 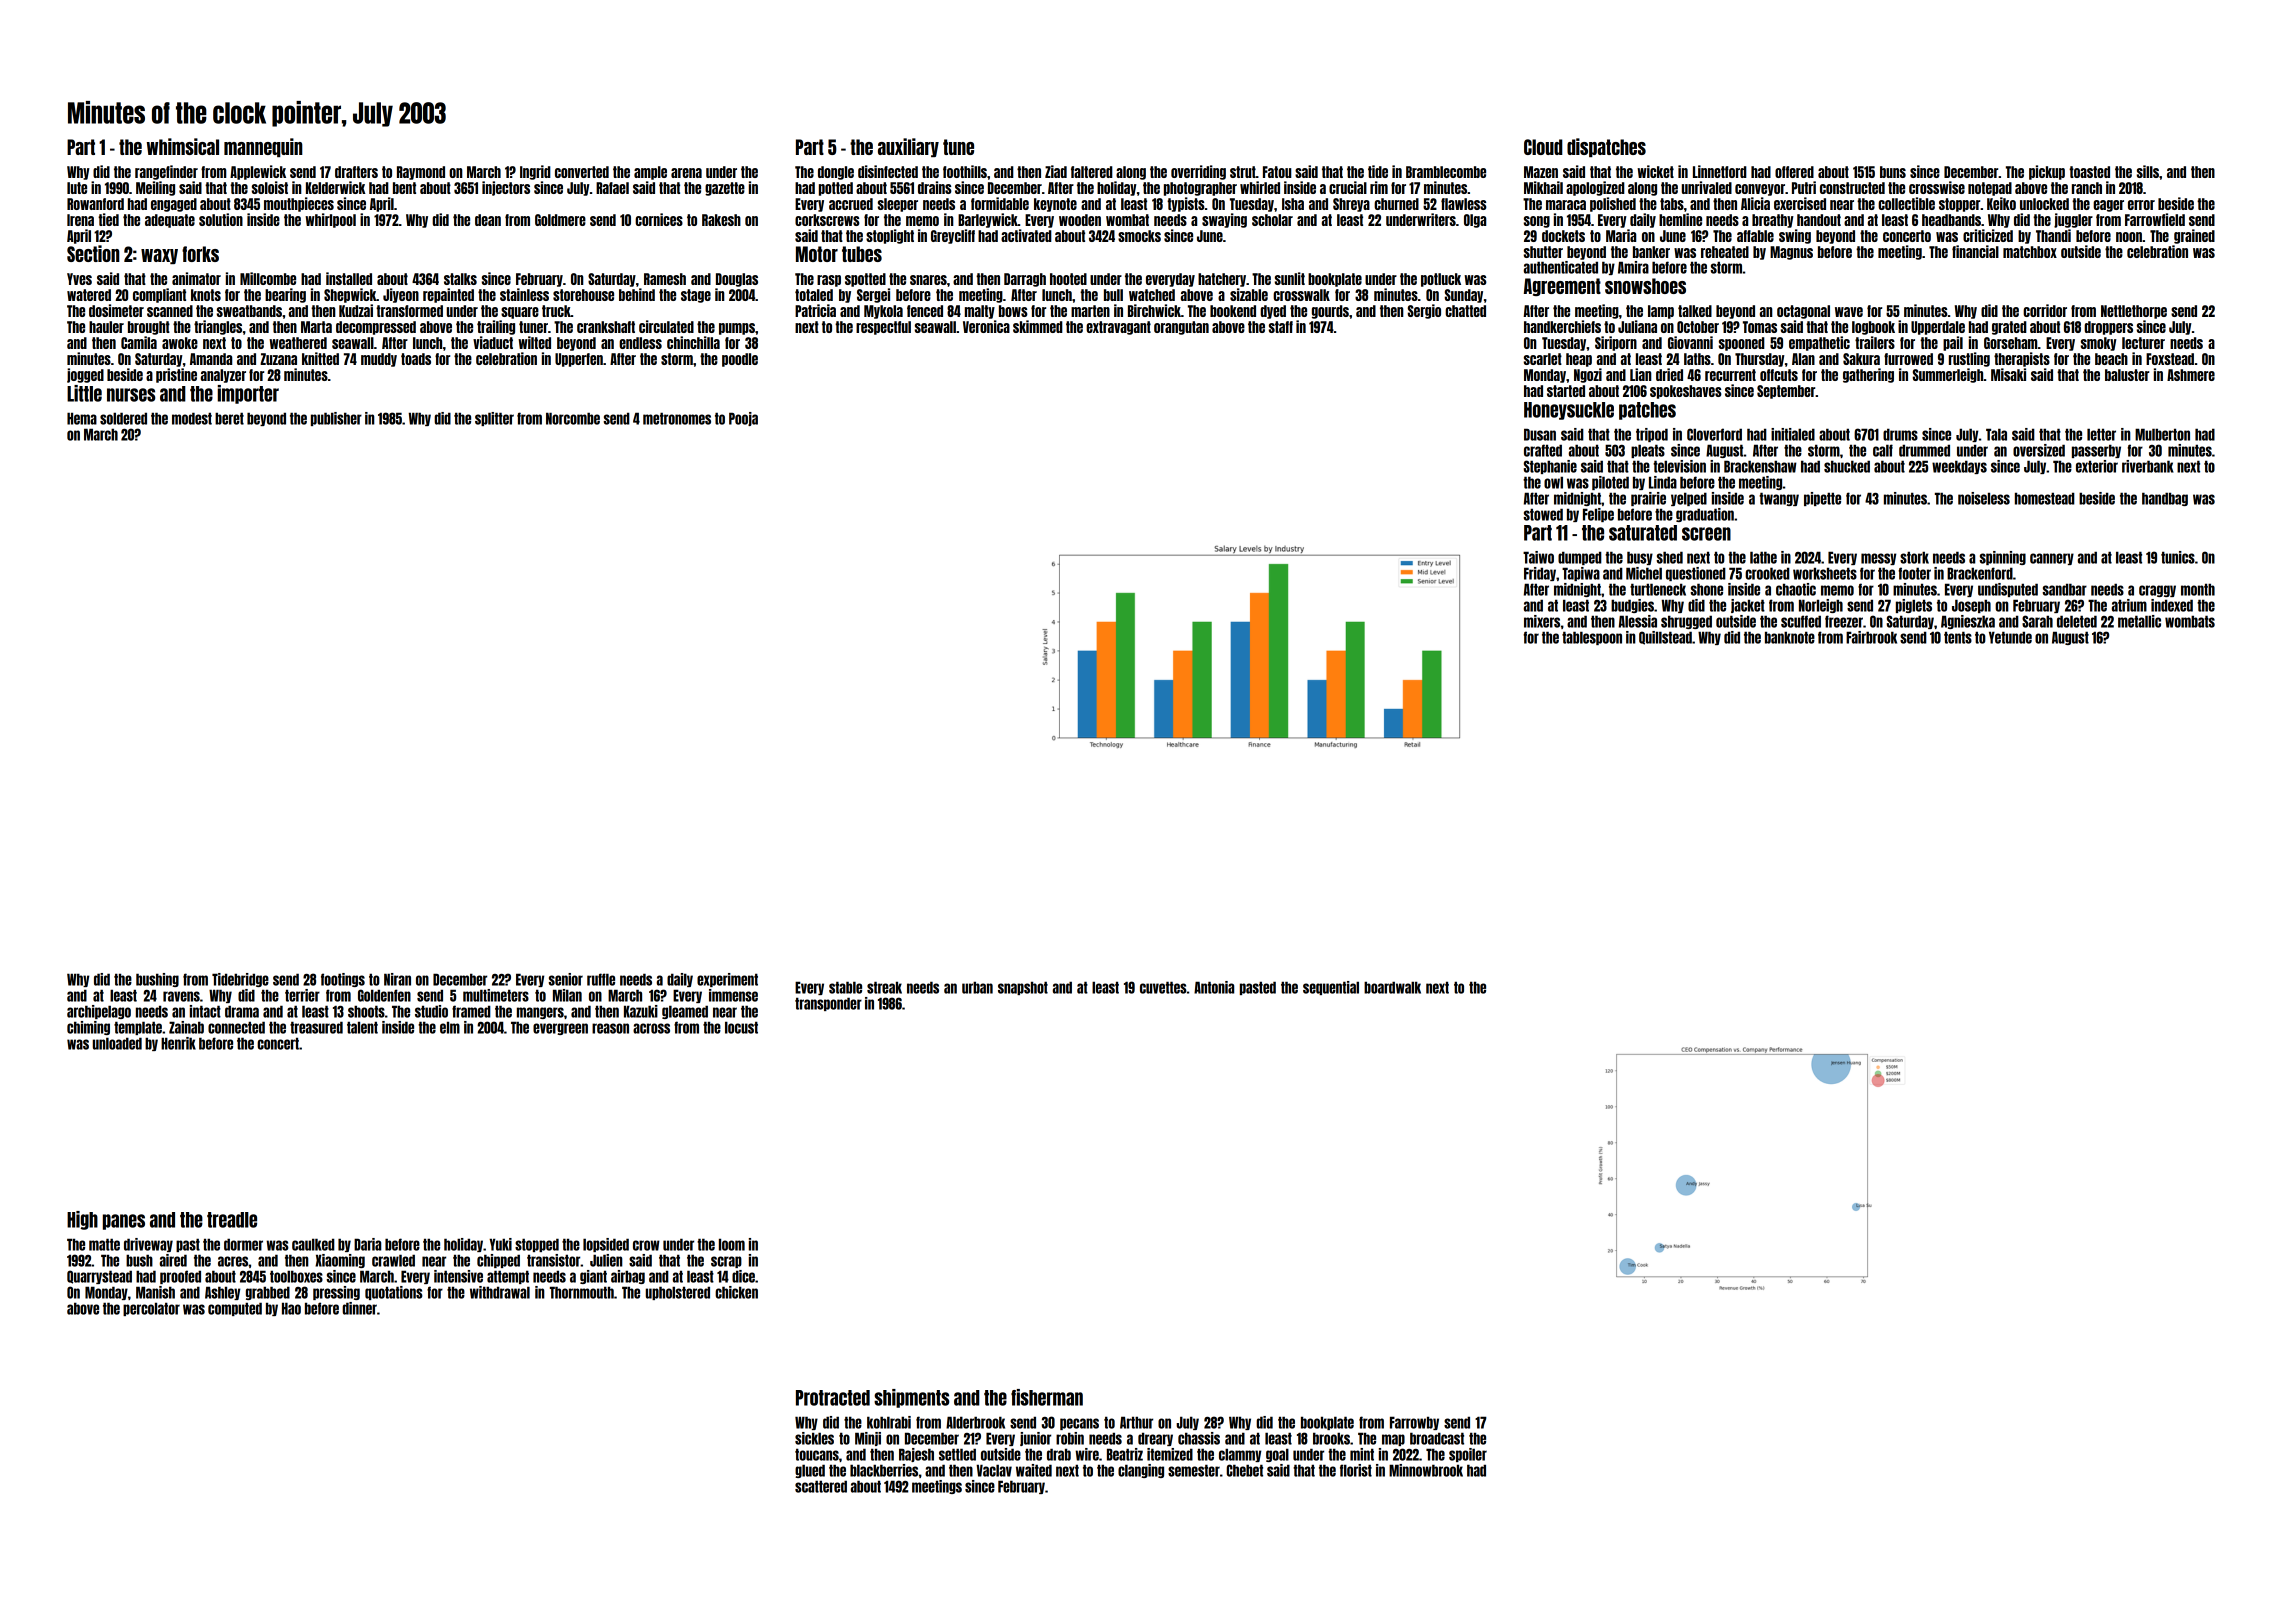 I want to click on florist, so click(x=1356, y=1470).
